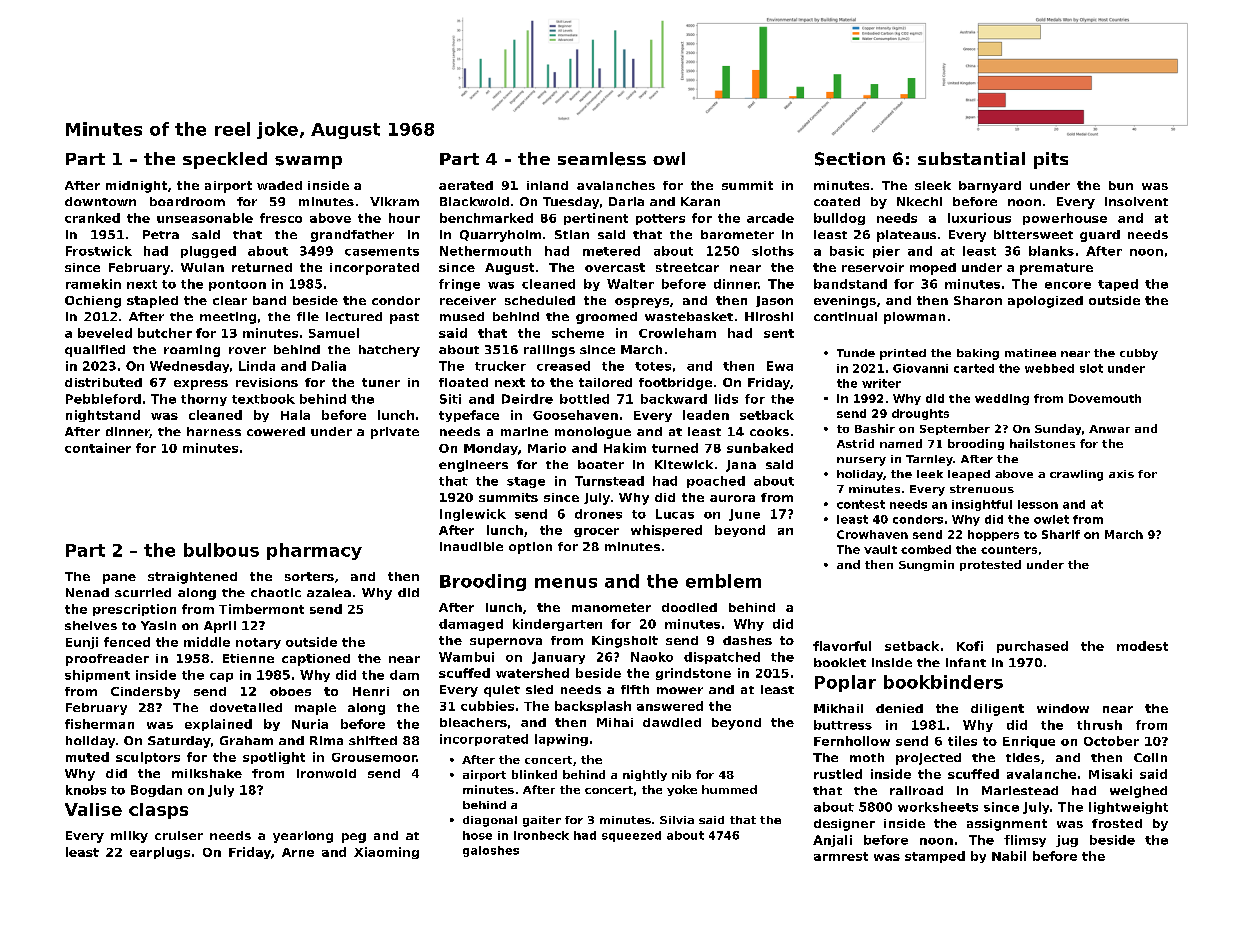 This screenshot has height=952, width=1233. I want to click on swamp, so click(308, 162).
